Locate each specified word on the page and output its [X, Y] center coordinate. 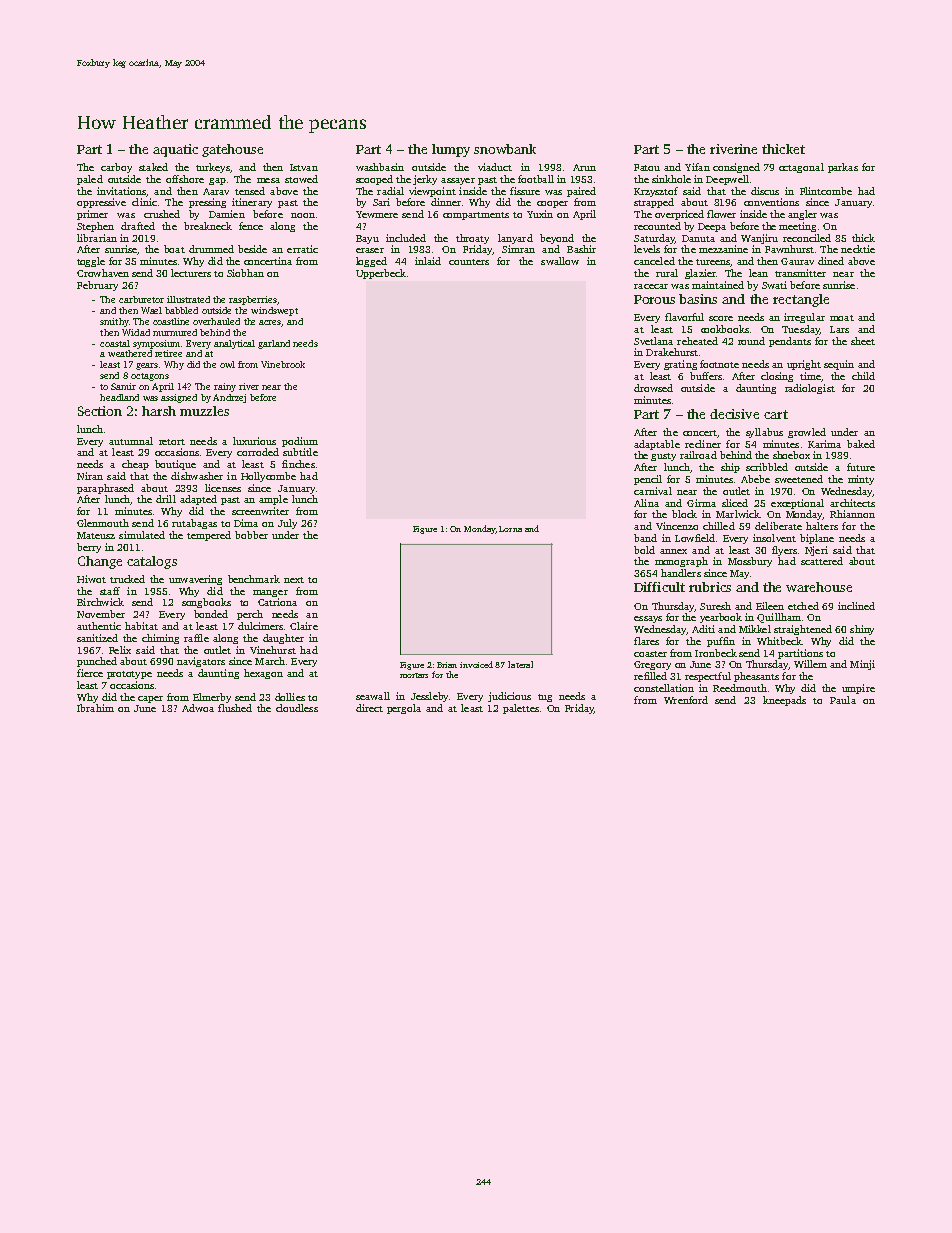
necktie [858, 249]
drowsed [653, 388]
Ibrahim [95, 708]
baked [861, 444]
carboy [116, 168]
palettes [521, 709]
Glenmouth [103, 523]
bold [644, 550]
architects [852, 503]
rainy [225, 387]
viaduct [495, 167]
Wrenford [686, 700]
